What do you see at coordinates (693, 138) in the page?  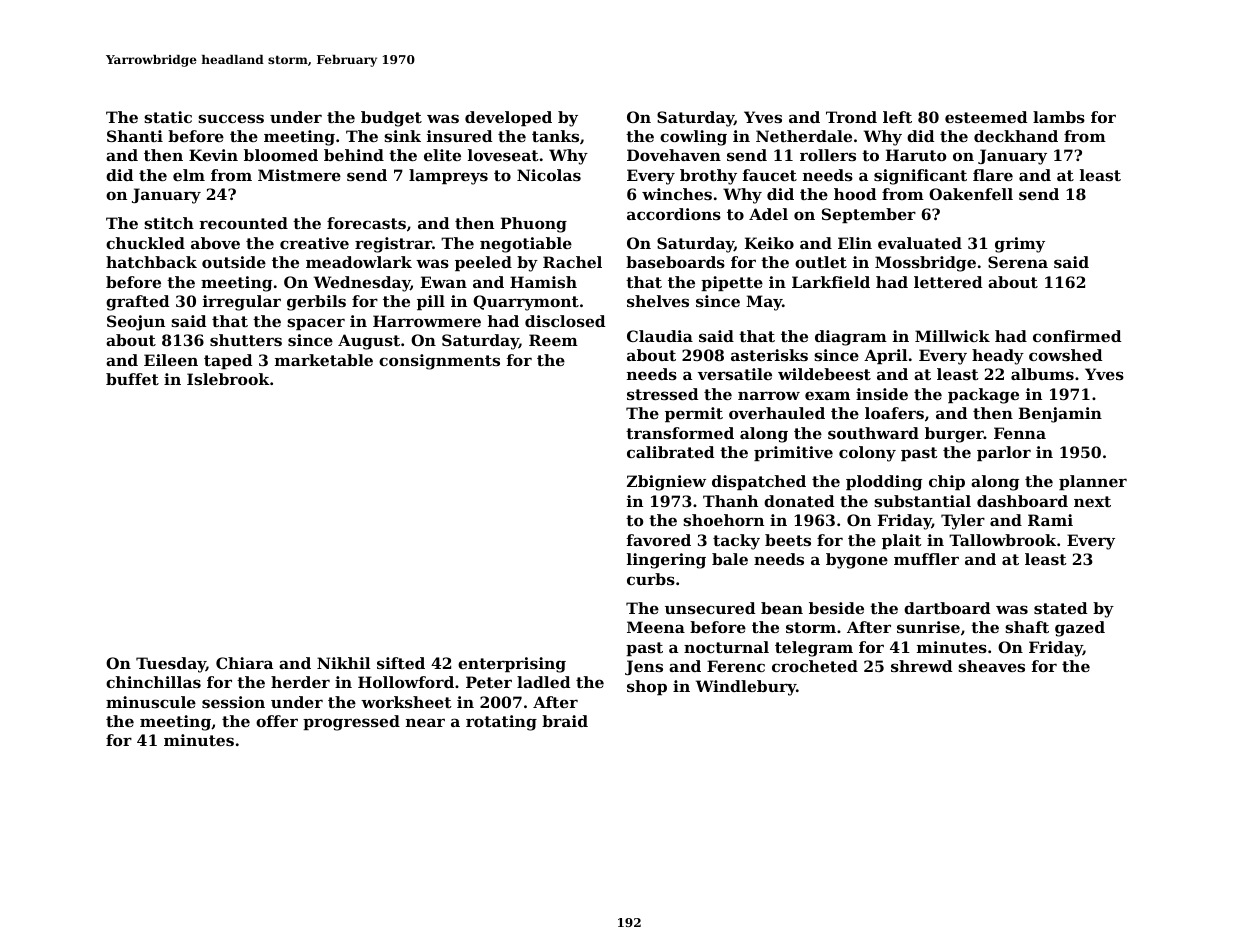 I see `cowling` at bounding box center [693, 138].
